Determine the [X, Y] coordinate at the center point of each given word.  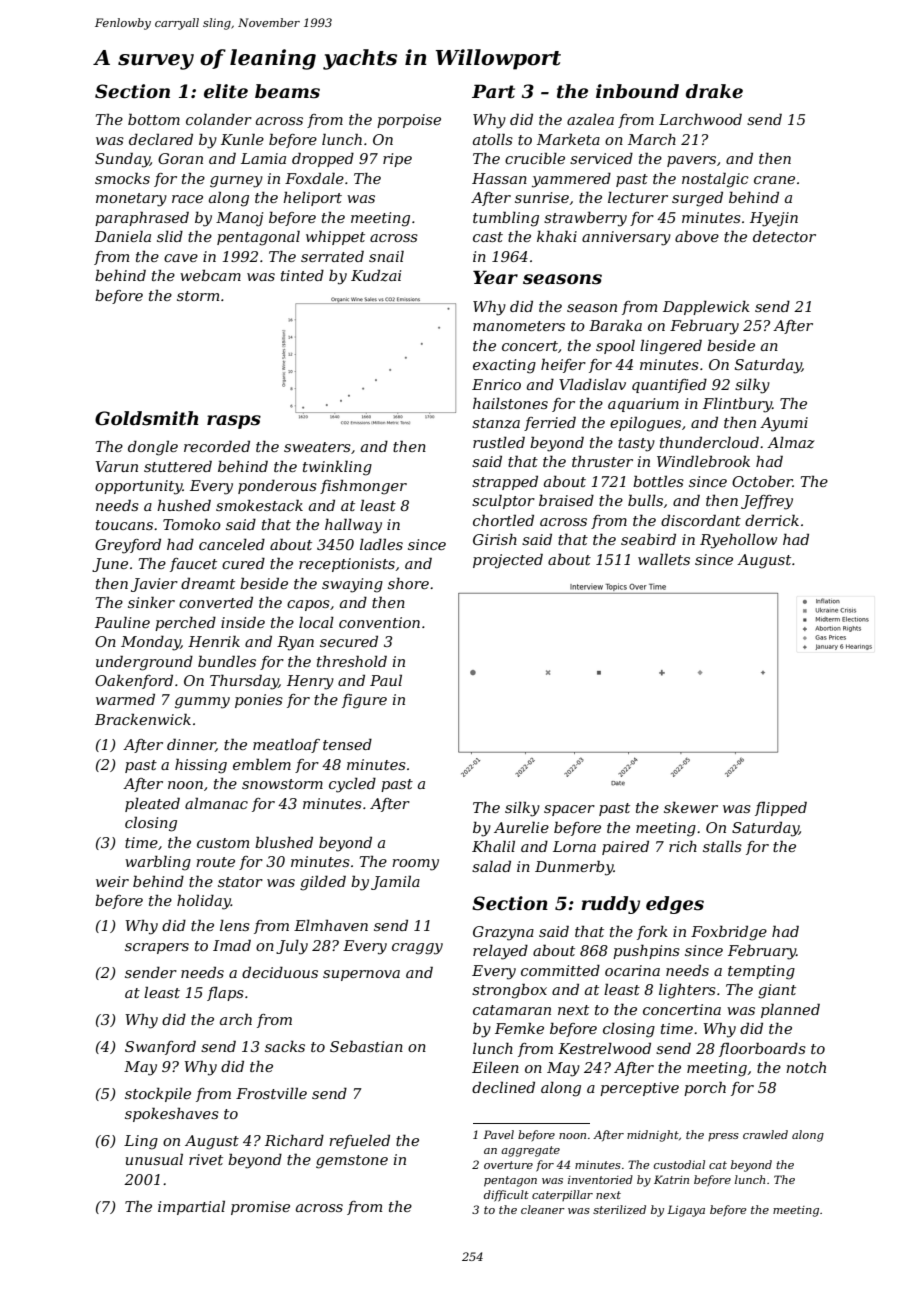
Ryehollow [738, 541]
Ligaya [686, 1211]
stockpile [158, 1095]
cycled [352, 785]
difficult [506, 1196]
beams [287, 91]
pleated [152, 804]
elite [226, 91]
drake [714, 91]
